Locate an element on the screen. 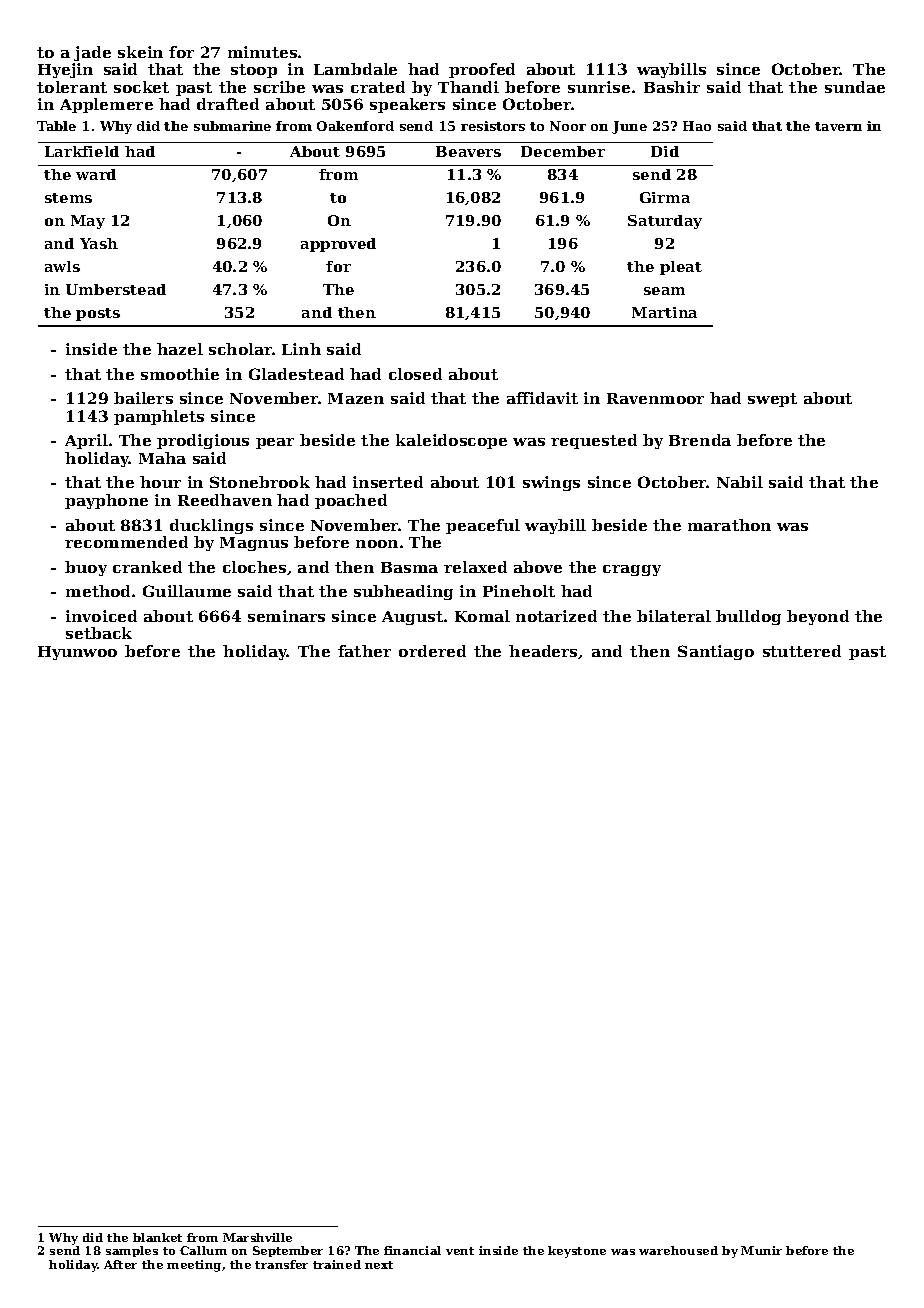 This screenshot has width=924, height=1308. Santiago is located at coordinates (716, 652).
